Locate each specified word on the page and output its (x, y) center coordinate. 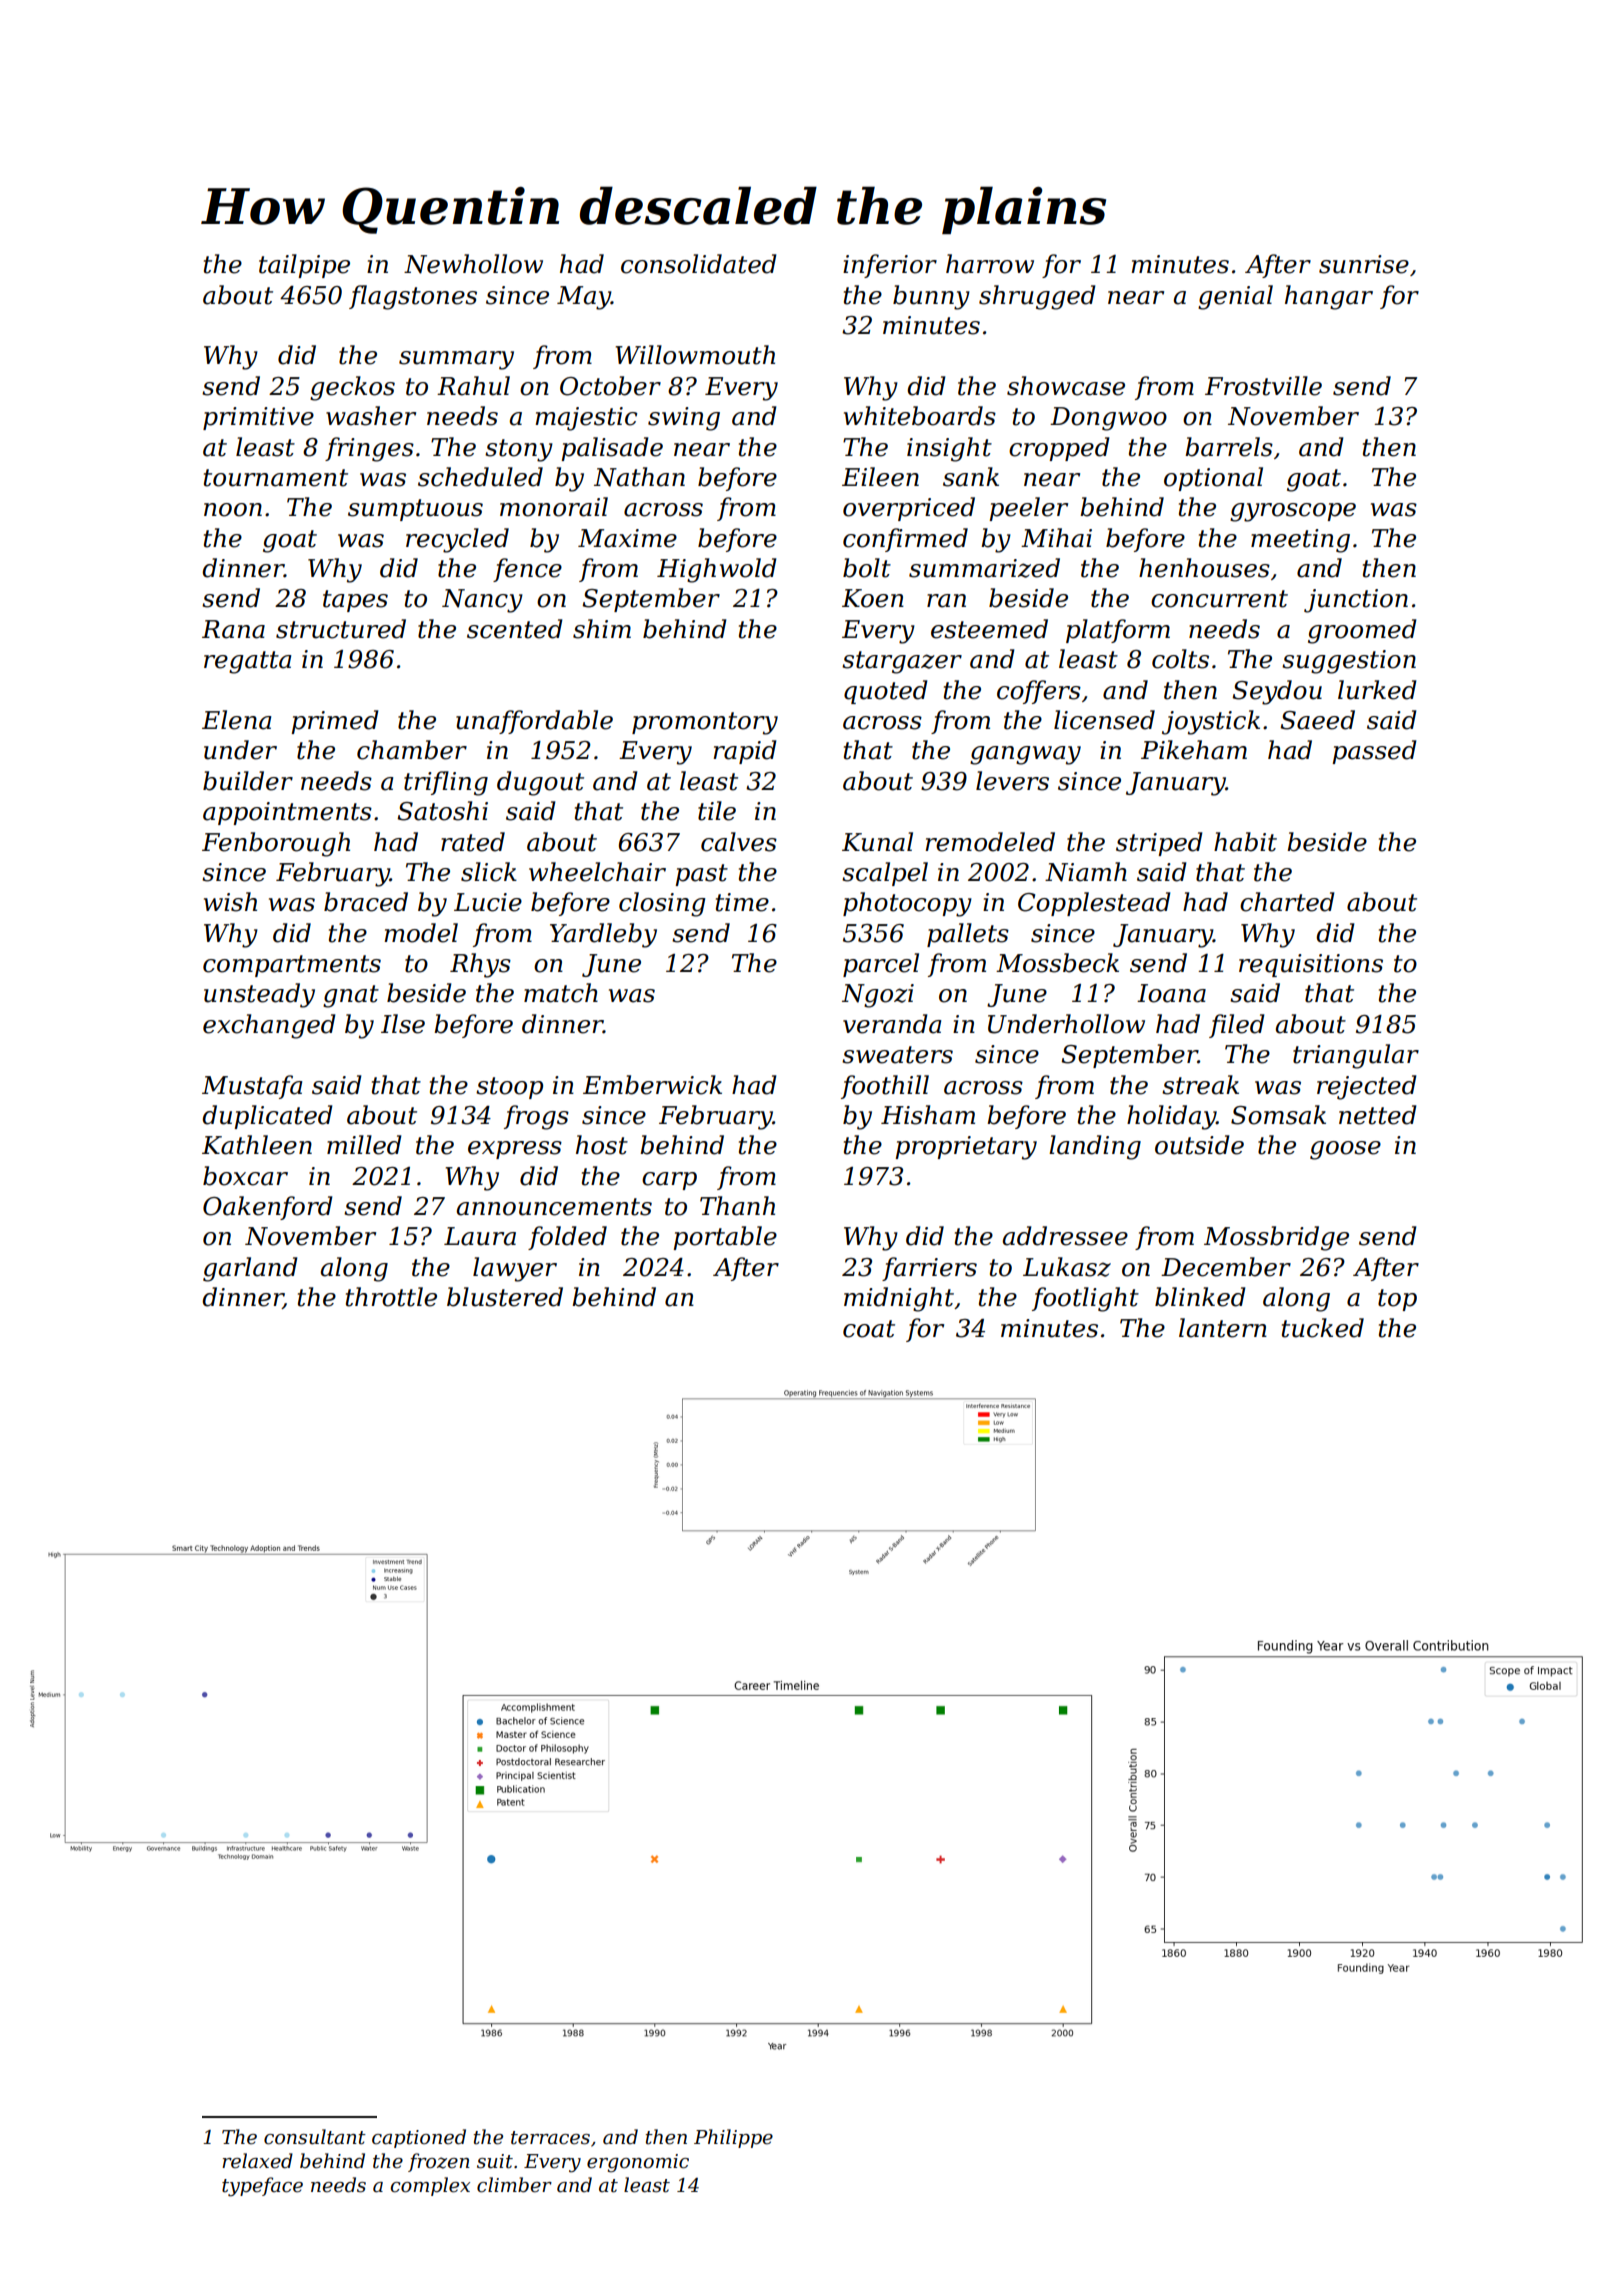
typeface (262, 2187)
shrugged (1037, 297)
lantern (1223, 1328)
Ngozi (878, 996)
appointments (287, 813)
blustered (505, 1297)
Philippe (733, 2138)
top (1397, 1300)
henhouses (1204, 568)
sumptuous (415, 510)
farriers (929, 1269)
